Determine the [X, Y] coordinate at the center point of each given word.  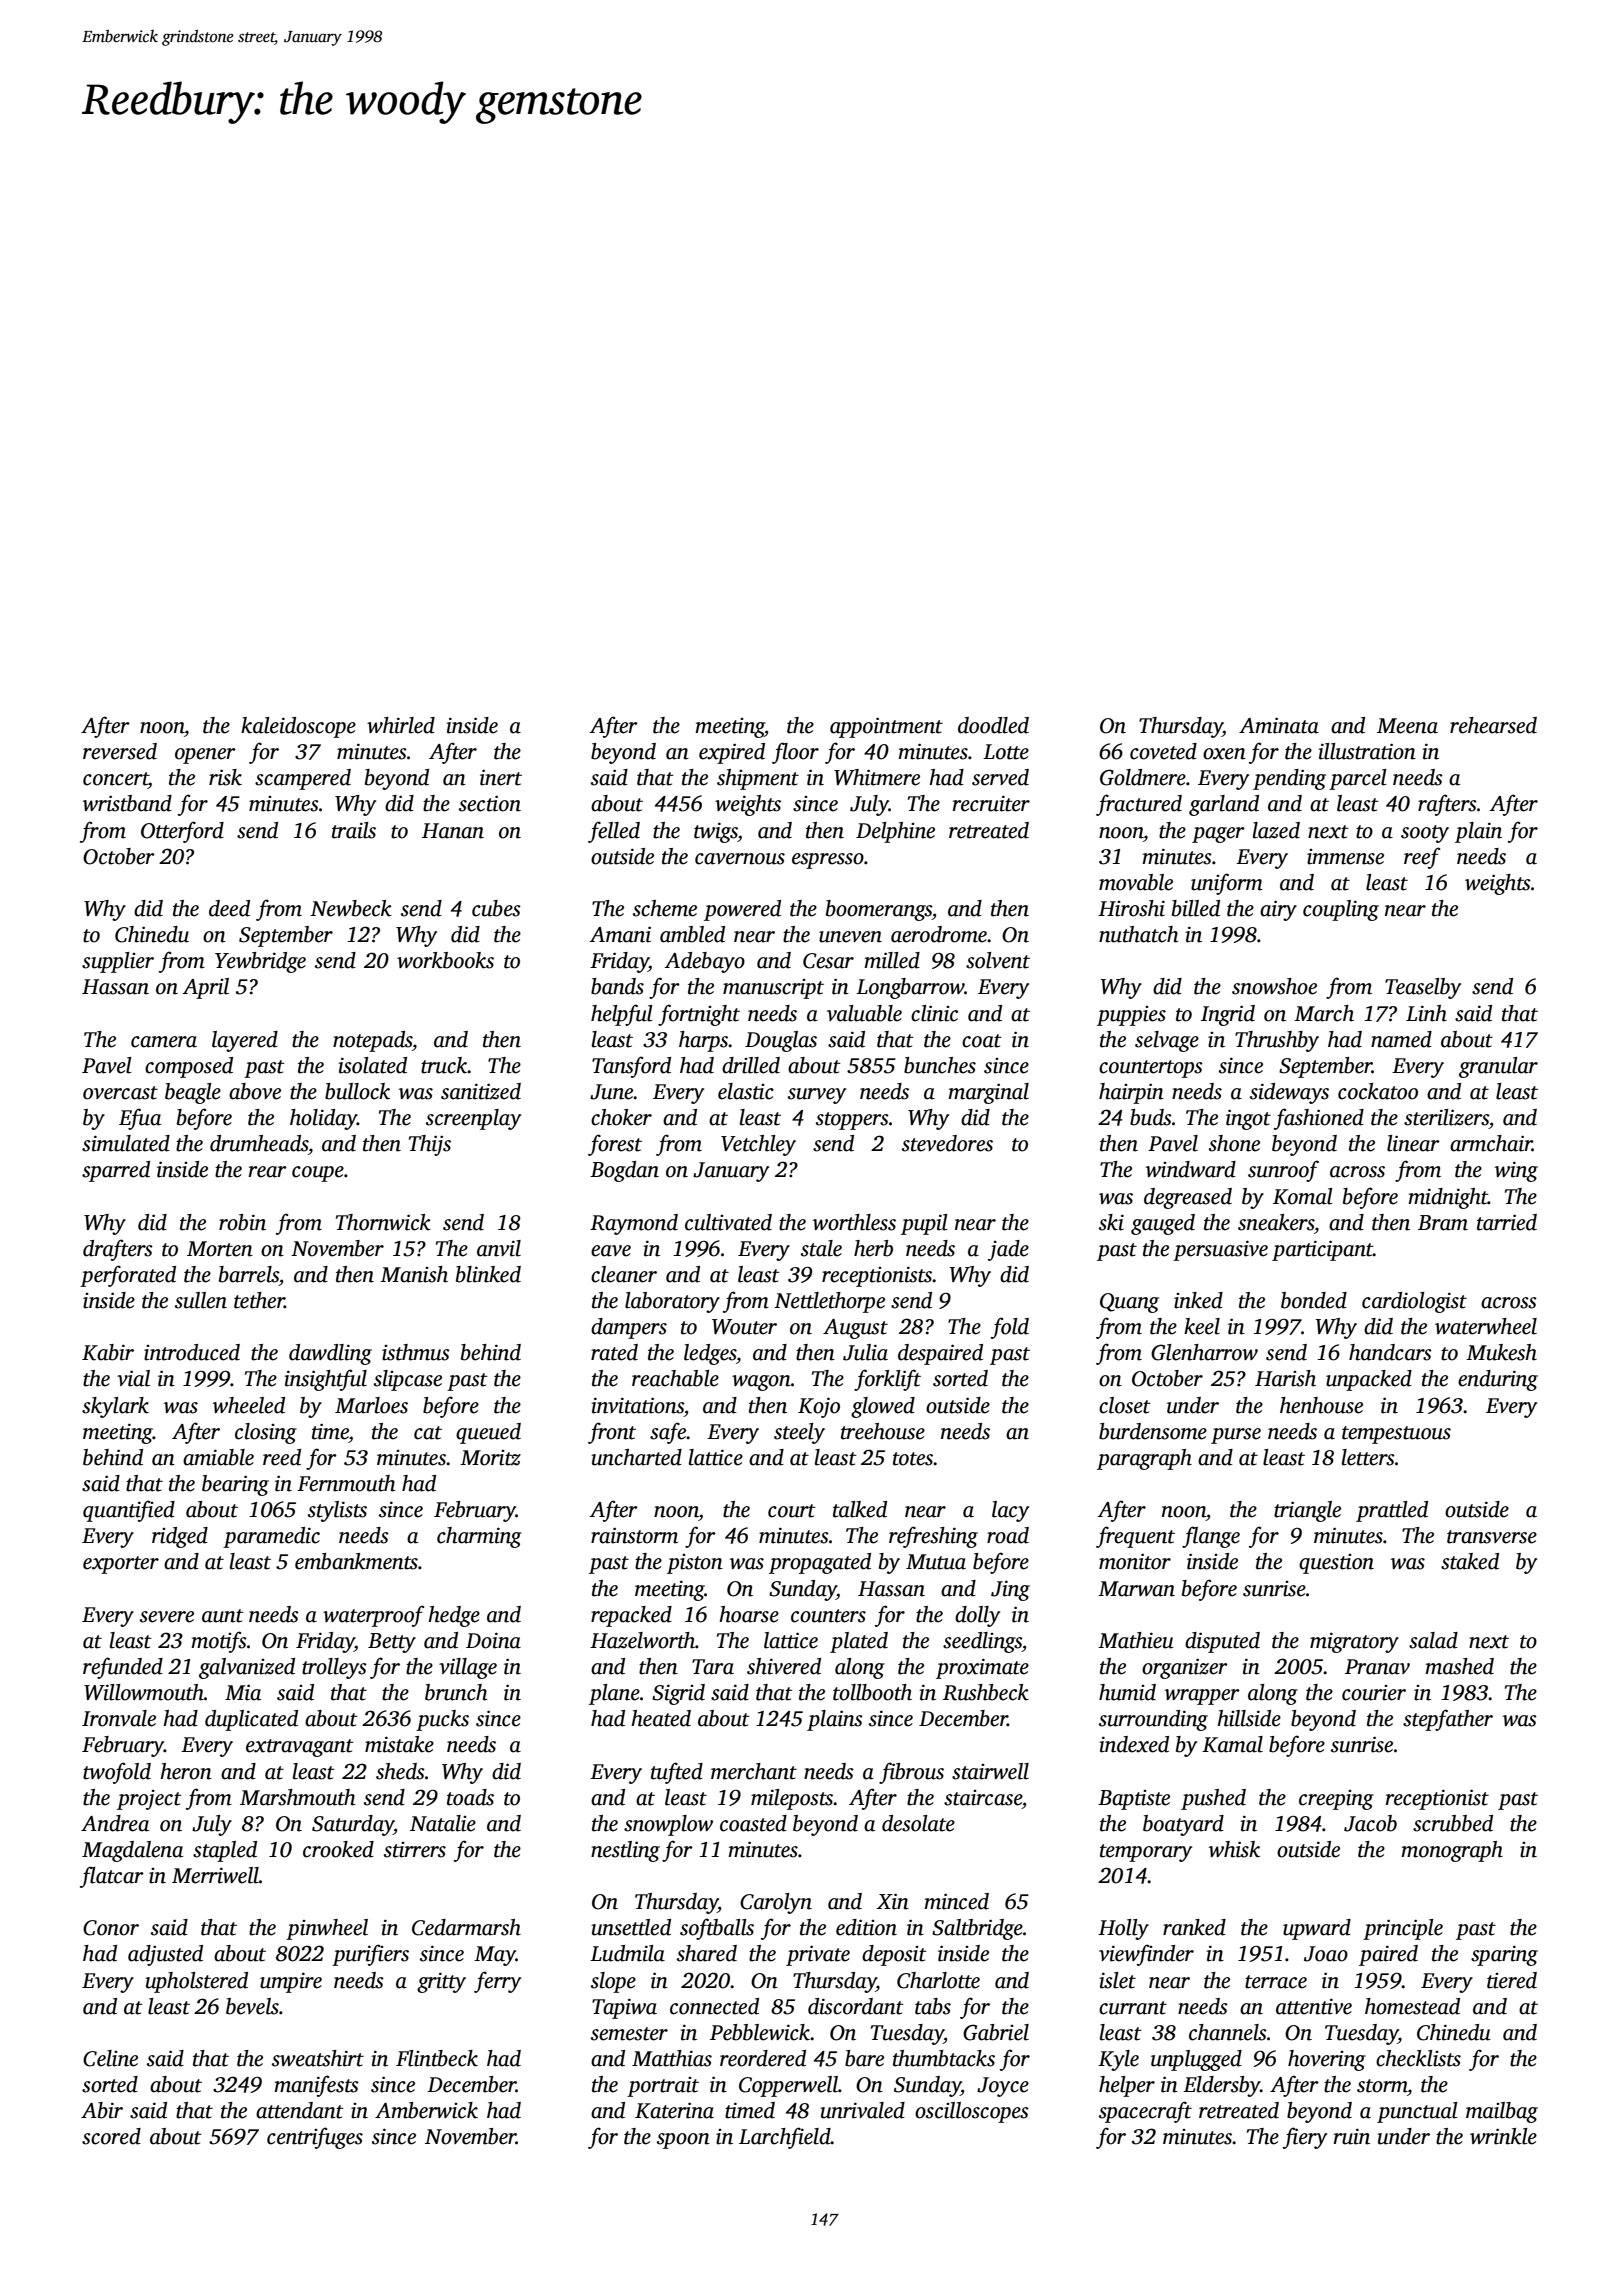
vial [133, 1378]
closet [1125, 1405]
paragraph [1144, 1459]
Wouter [744, 1327]
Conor [111, 1928]
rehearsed [1493, 725]
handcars [1390, 1352]
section [490, 803]
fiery [1305, 2138]
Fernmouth [346, 1483]
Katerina [674, 2110]
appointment [886, 727]
